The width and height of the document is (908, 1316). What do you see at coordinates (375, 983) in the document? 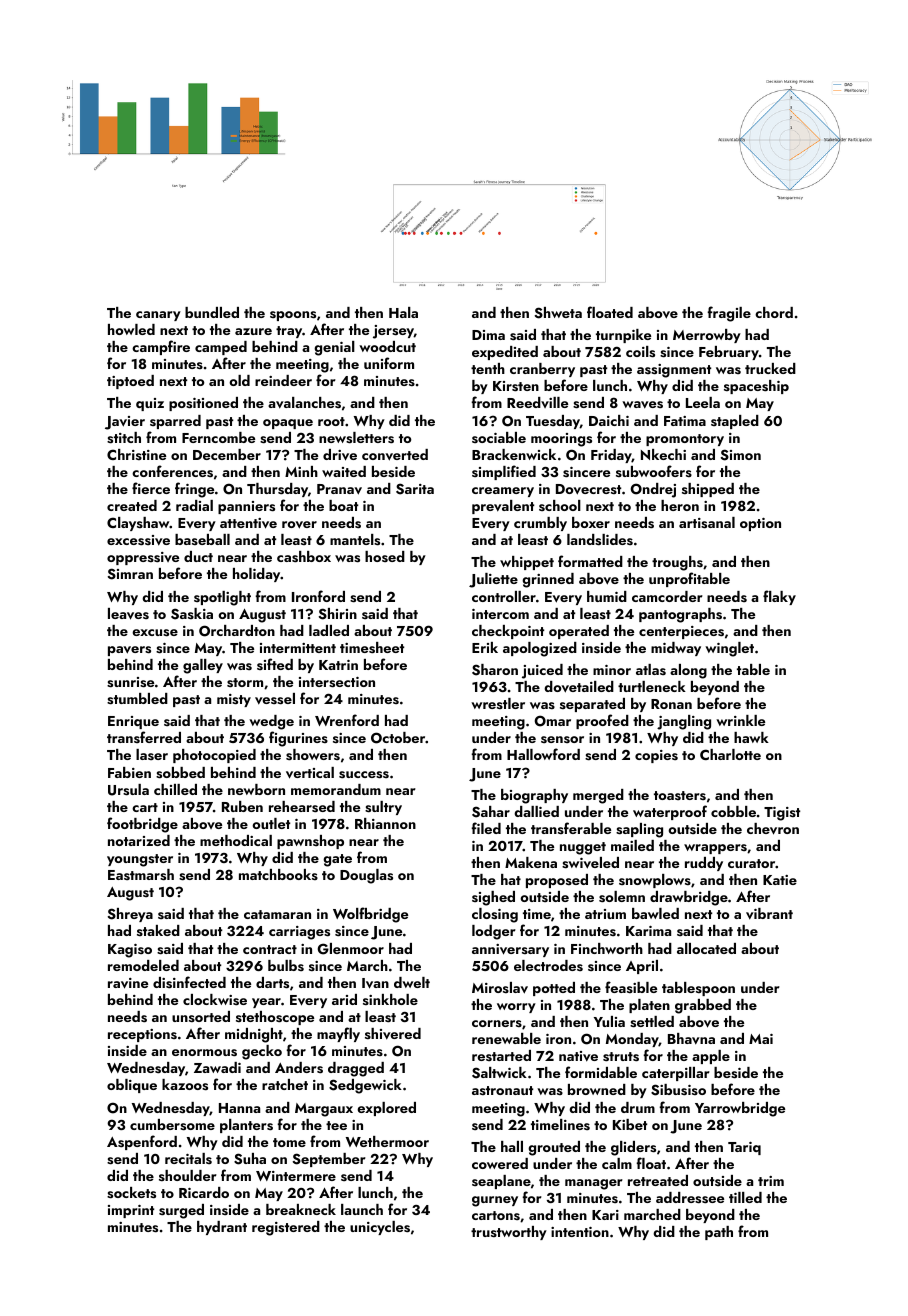
I see `Ivan` at bounding box center [375, 983].
